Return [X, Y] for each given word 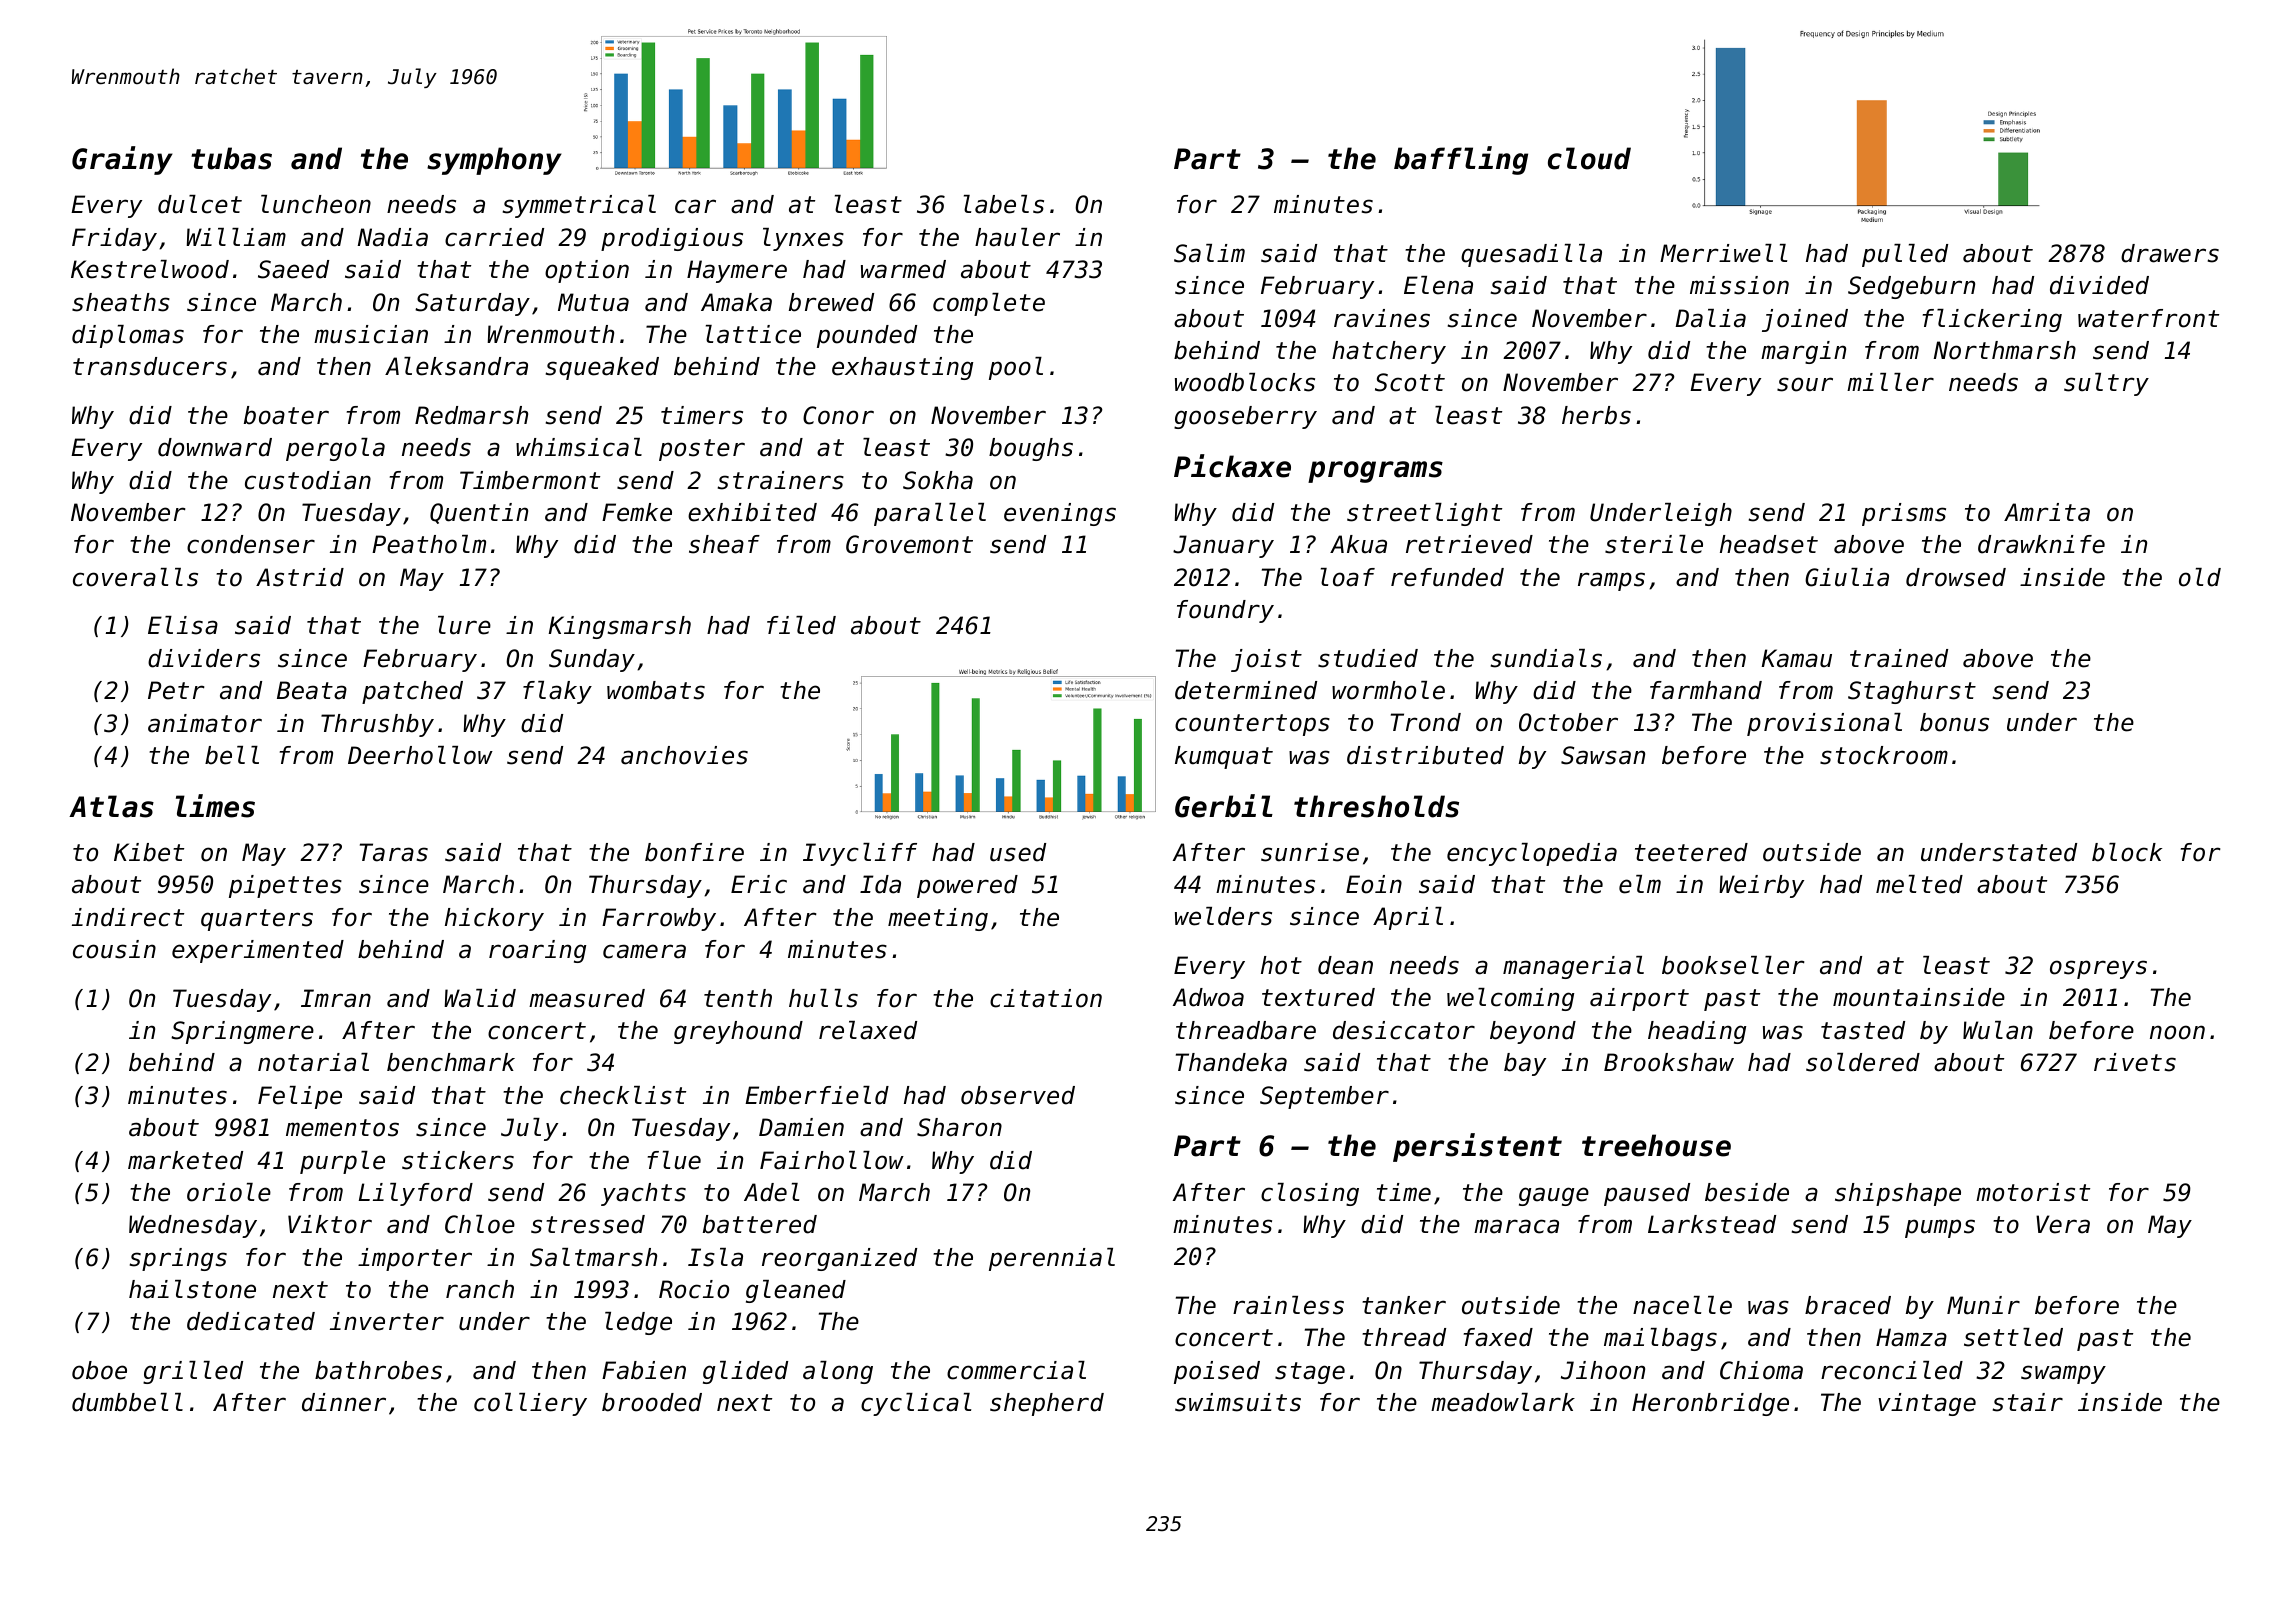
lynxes [803, 239]
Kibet [149, 852]
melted [1919, 884]
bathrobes [378, 1370]
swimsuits [1238, 1402]
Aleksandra [456, 366]
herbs [1596, 415]
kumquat [1224, 757]
